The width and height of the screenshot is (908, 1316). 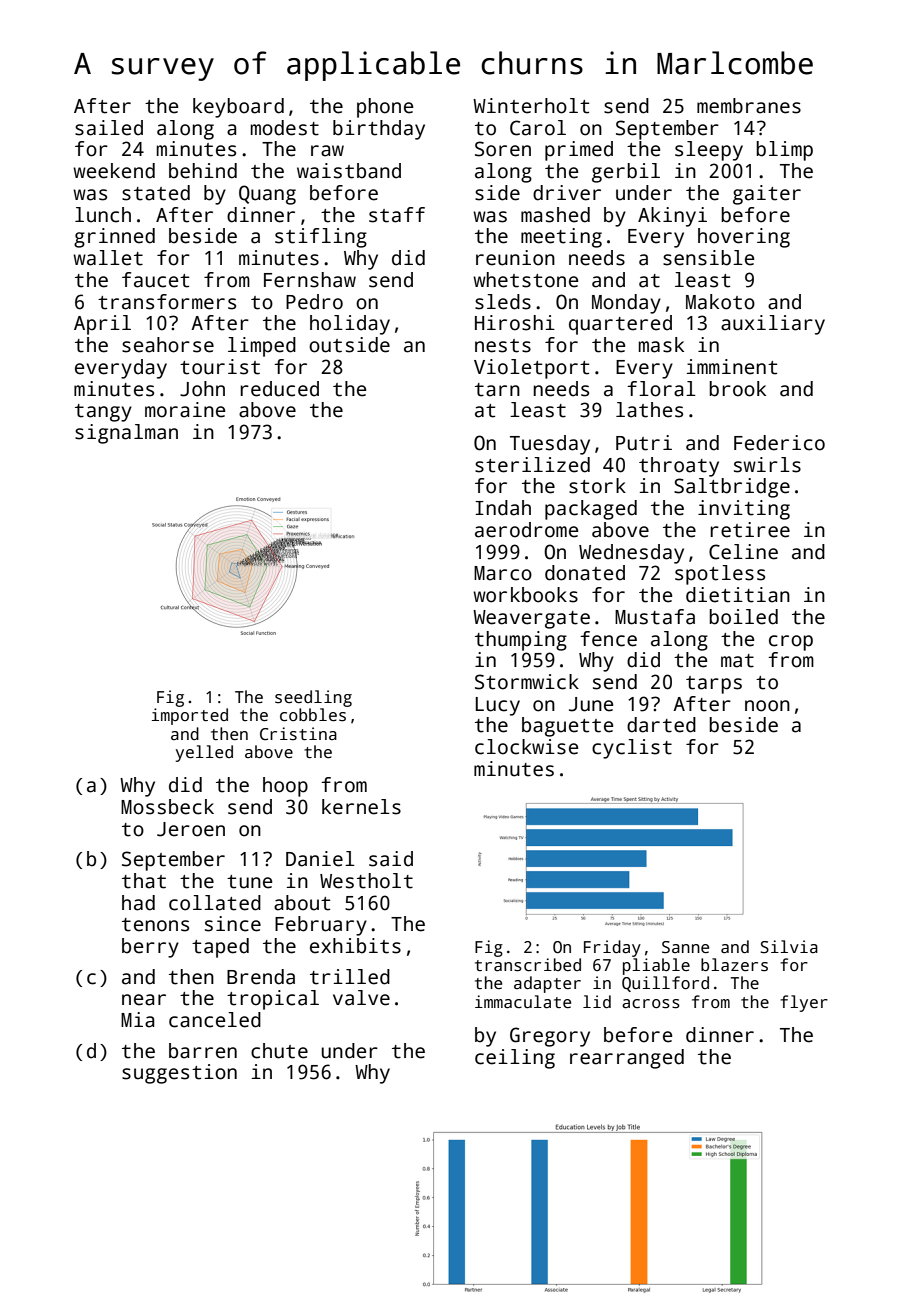 What do you see at coordinates (267, 195) in the screenshot?
I see `Quang` at bounding box center [267, 195].
